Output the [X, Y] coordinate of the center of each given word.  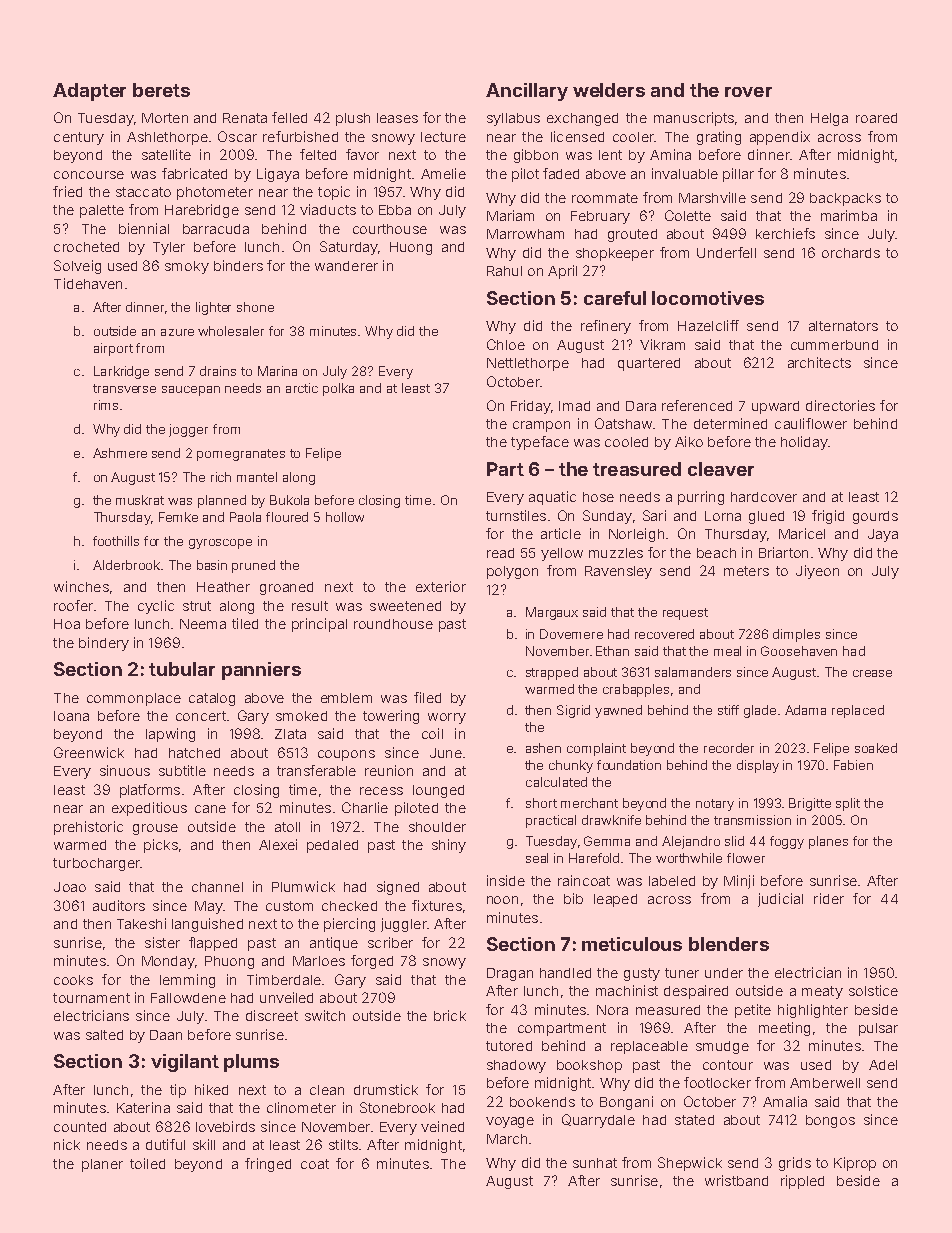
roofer [73, 605]
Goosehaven [799, 651]
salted [104, 1035]
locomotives [708, 298]
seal [537, 858]
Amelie [443, 173]
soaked [876, 748]
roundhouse [393, 624]
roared [876, 118]
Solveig [77, 267]
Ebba [395, 210]
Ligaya [278, 175]
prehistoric [88, 828]
